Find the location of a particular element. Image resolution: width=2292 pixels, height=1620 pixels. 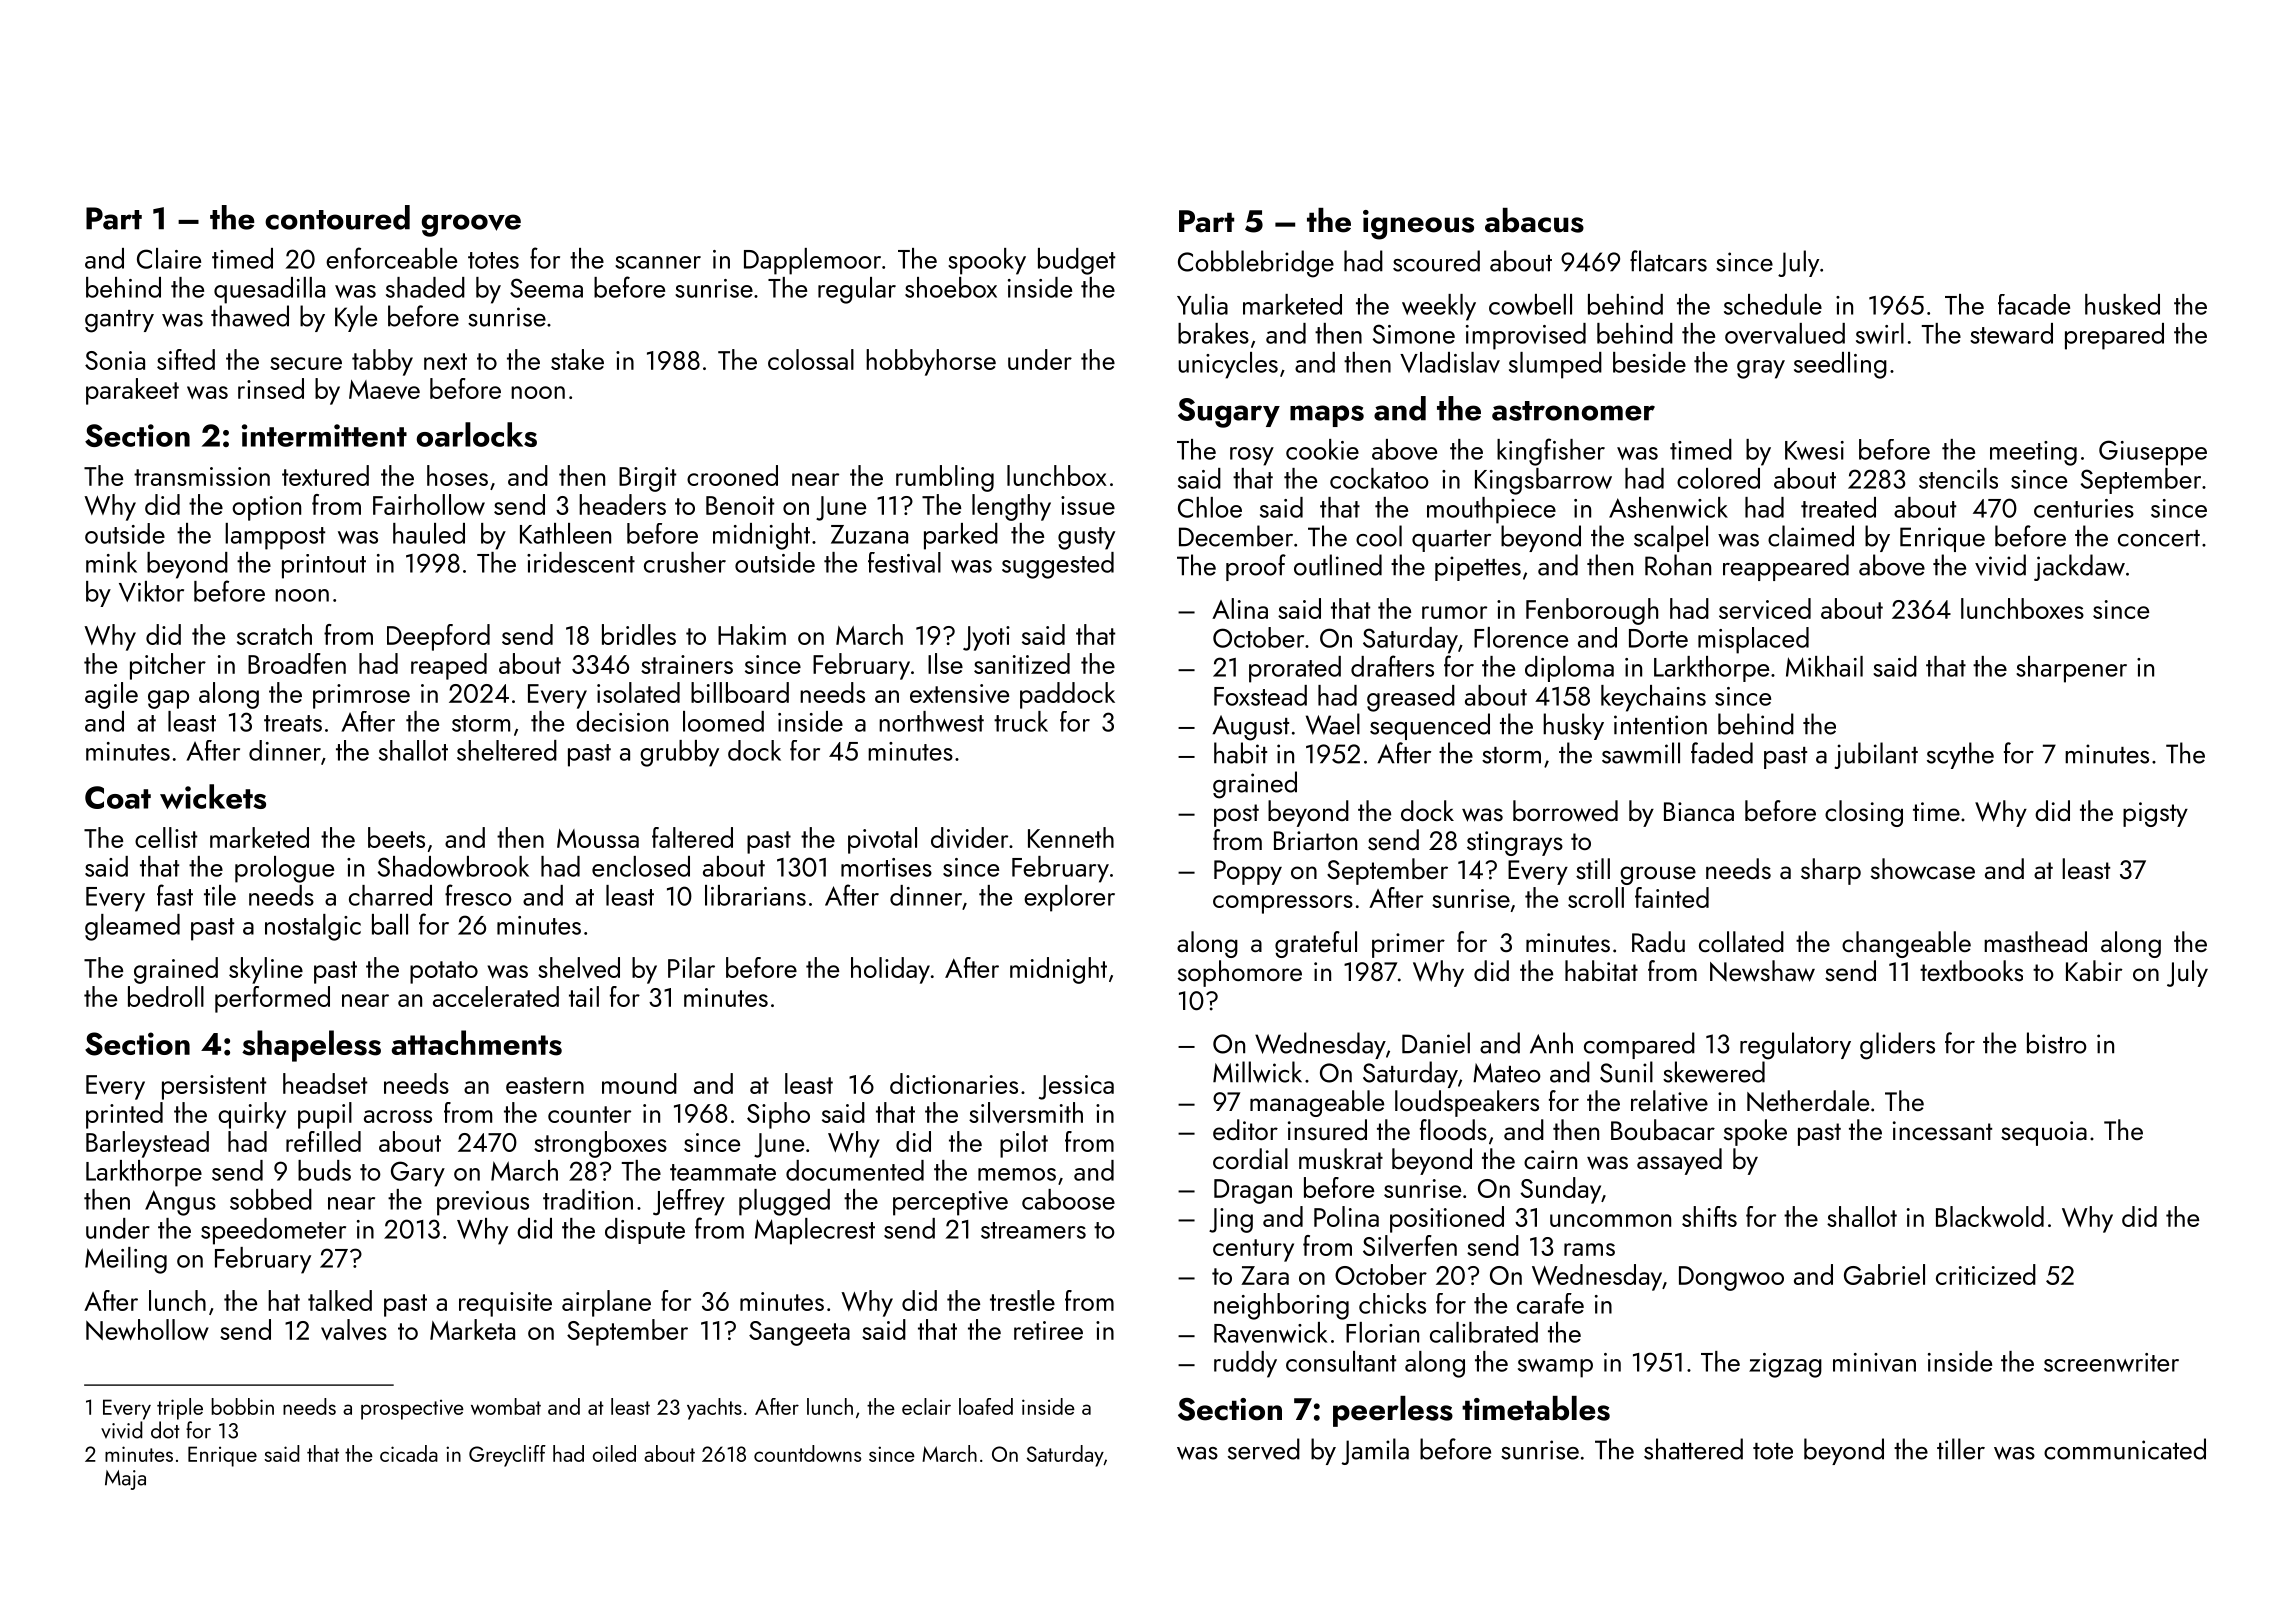

groove is located at coordinates (471, 225).
